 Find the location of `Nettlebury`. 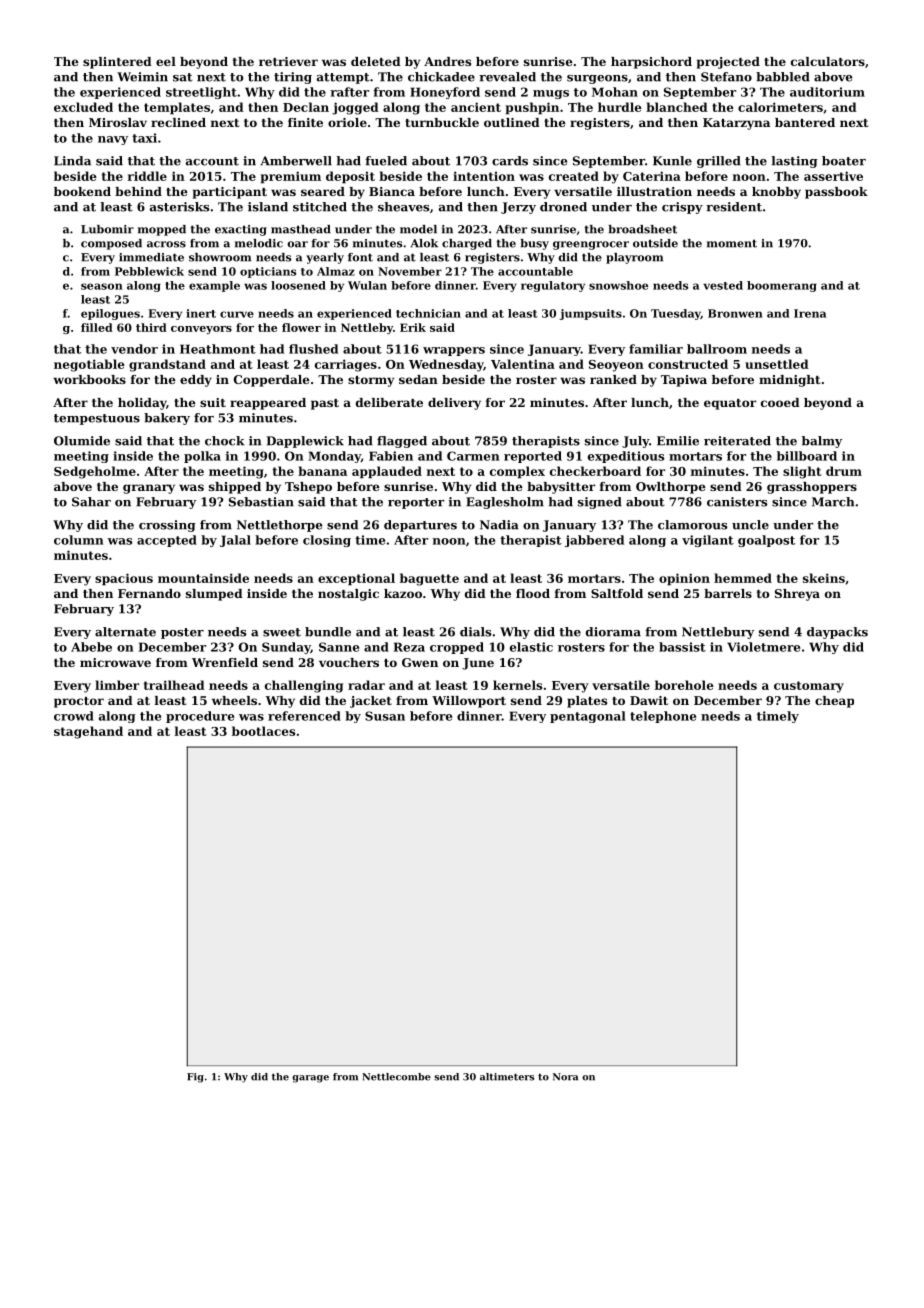

Nettlebury is located at coordinates (718, 633).
